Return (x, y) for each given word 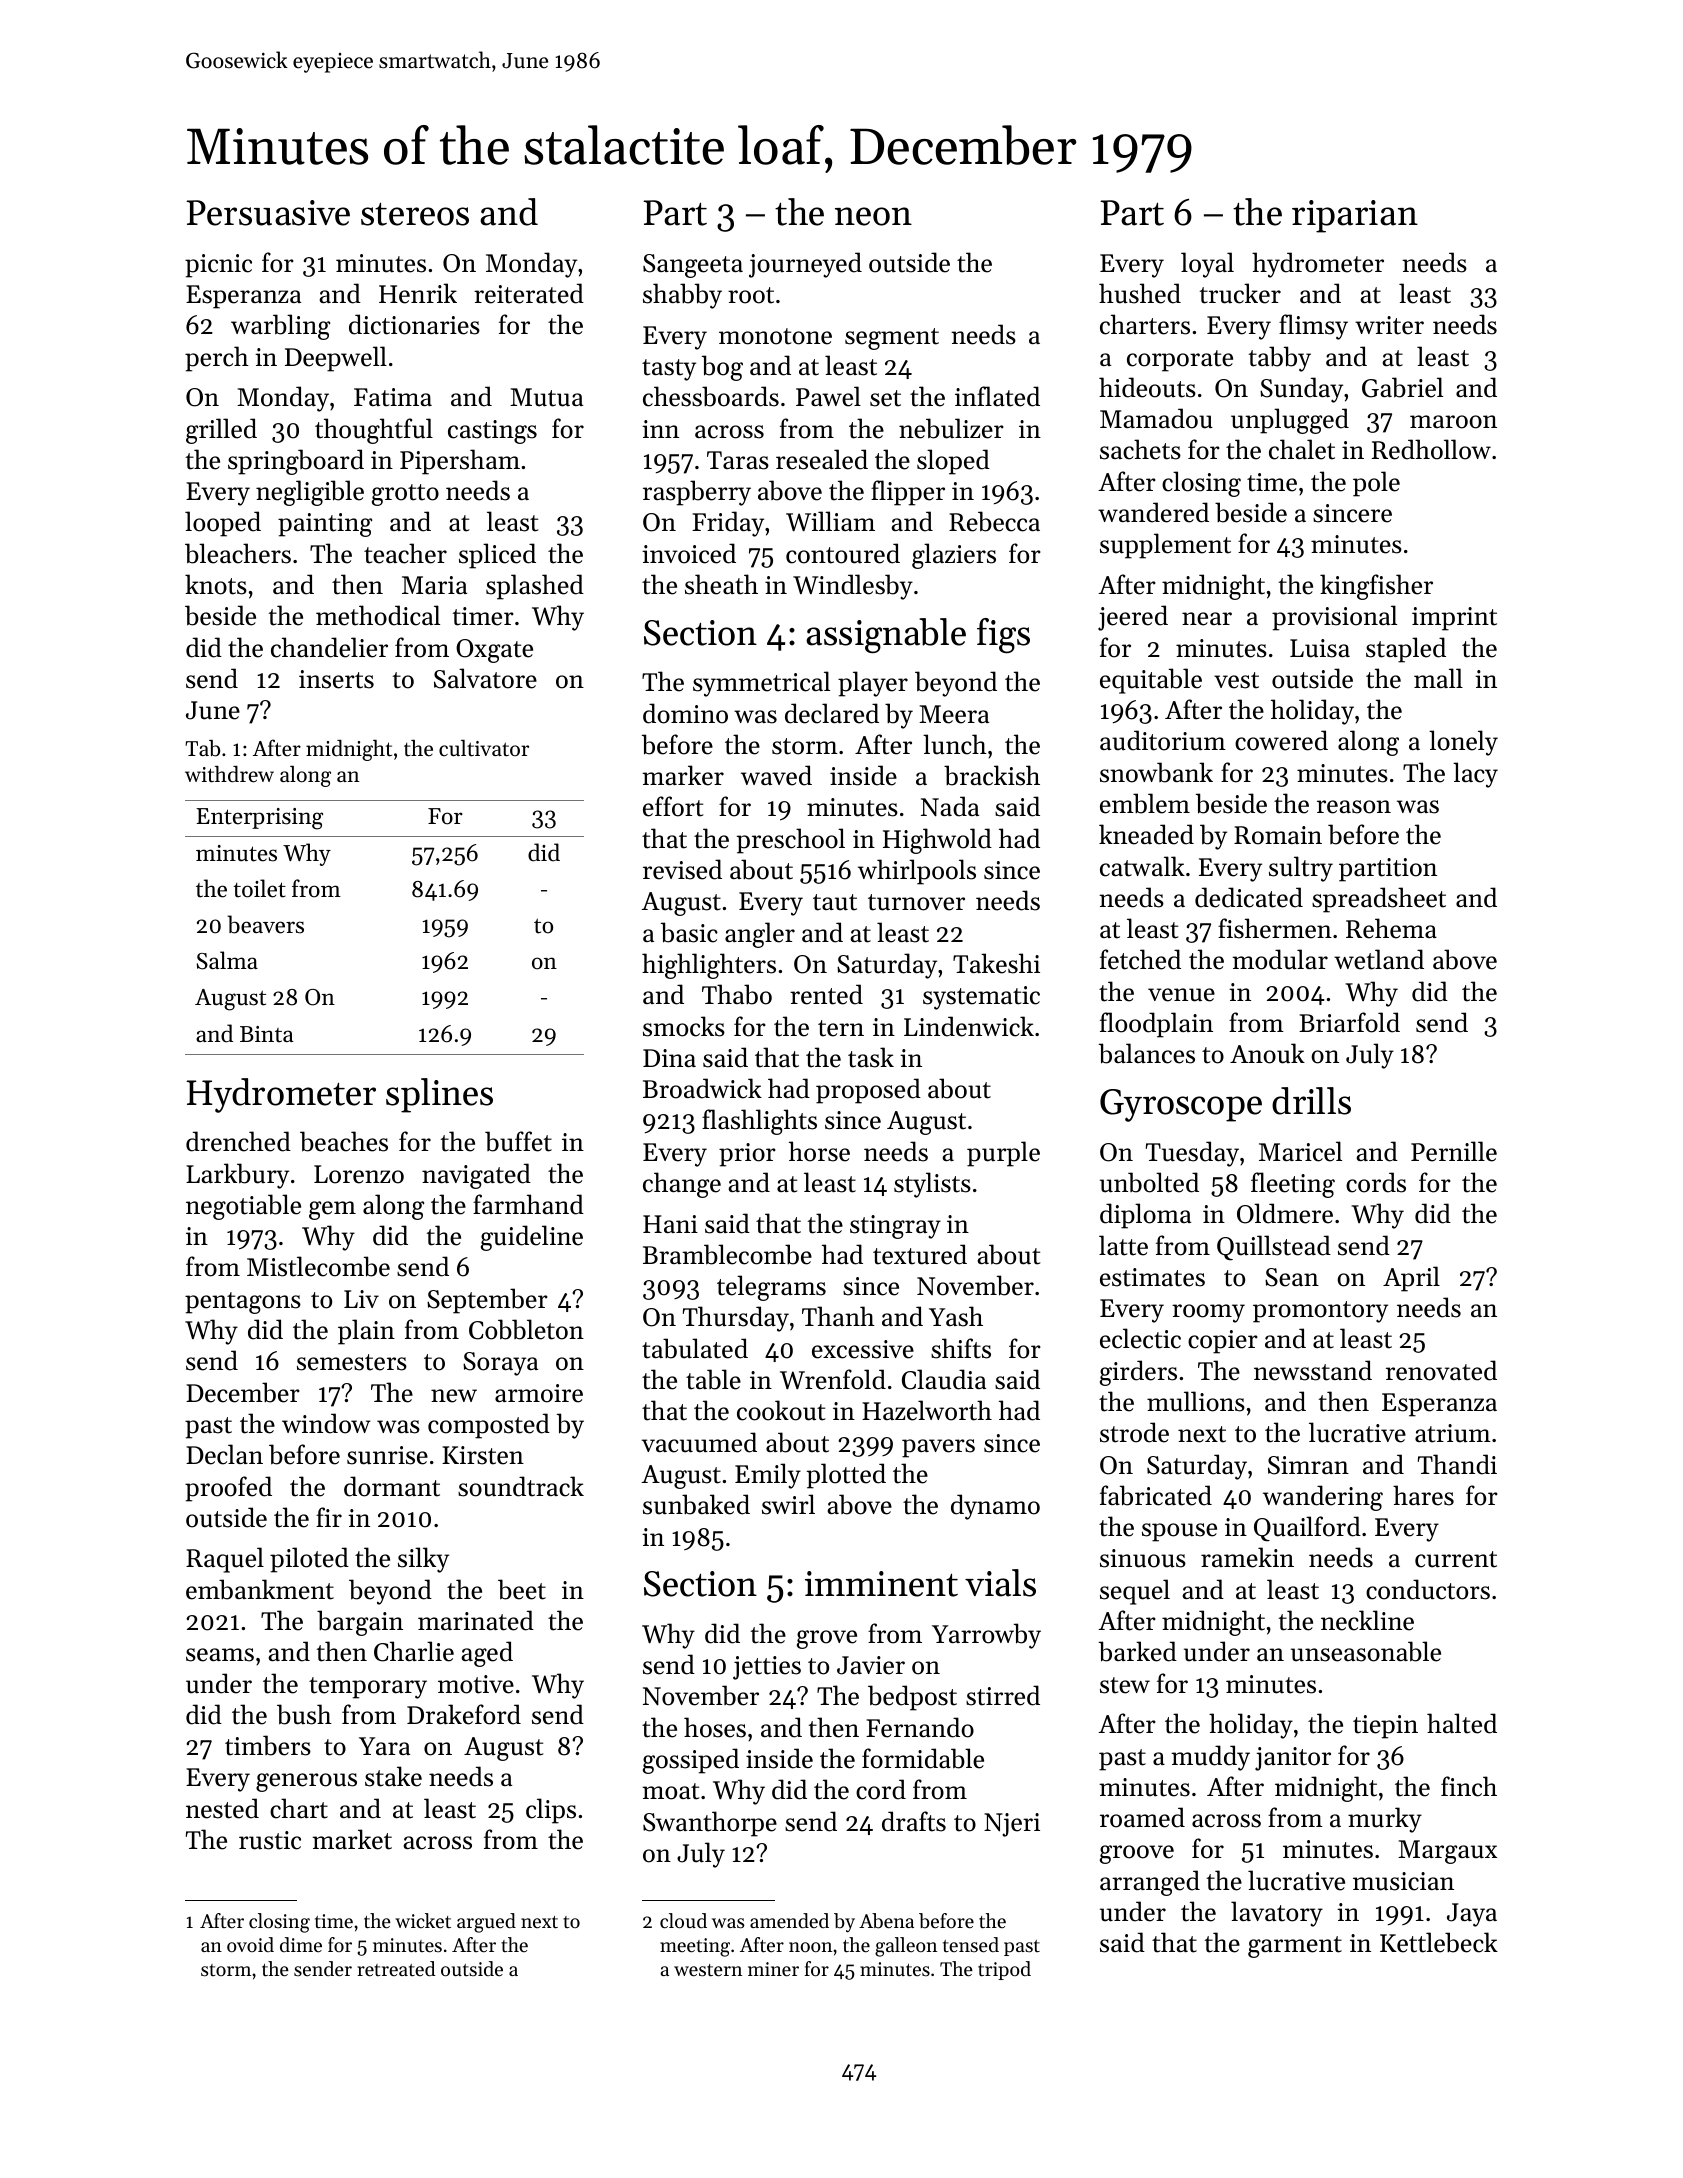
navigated (476, 1176)
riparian (1355, 216)
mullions (1196, 1401)
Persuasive (268, 213)
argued (486, 1923)
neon (873, 216)
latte (1123, 1245)
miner (773, 1969)
